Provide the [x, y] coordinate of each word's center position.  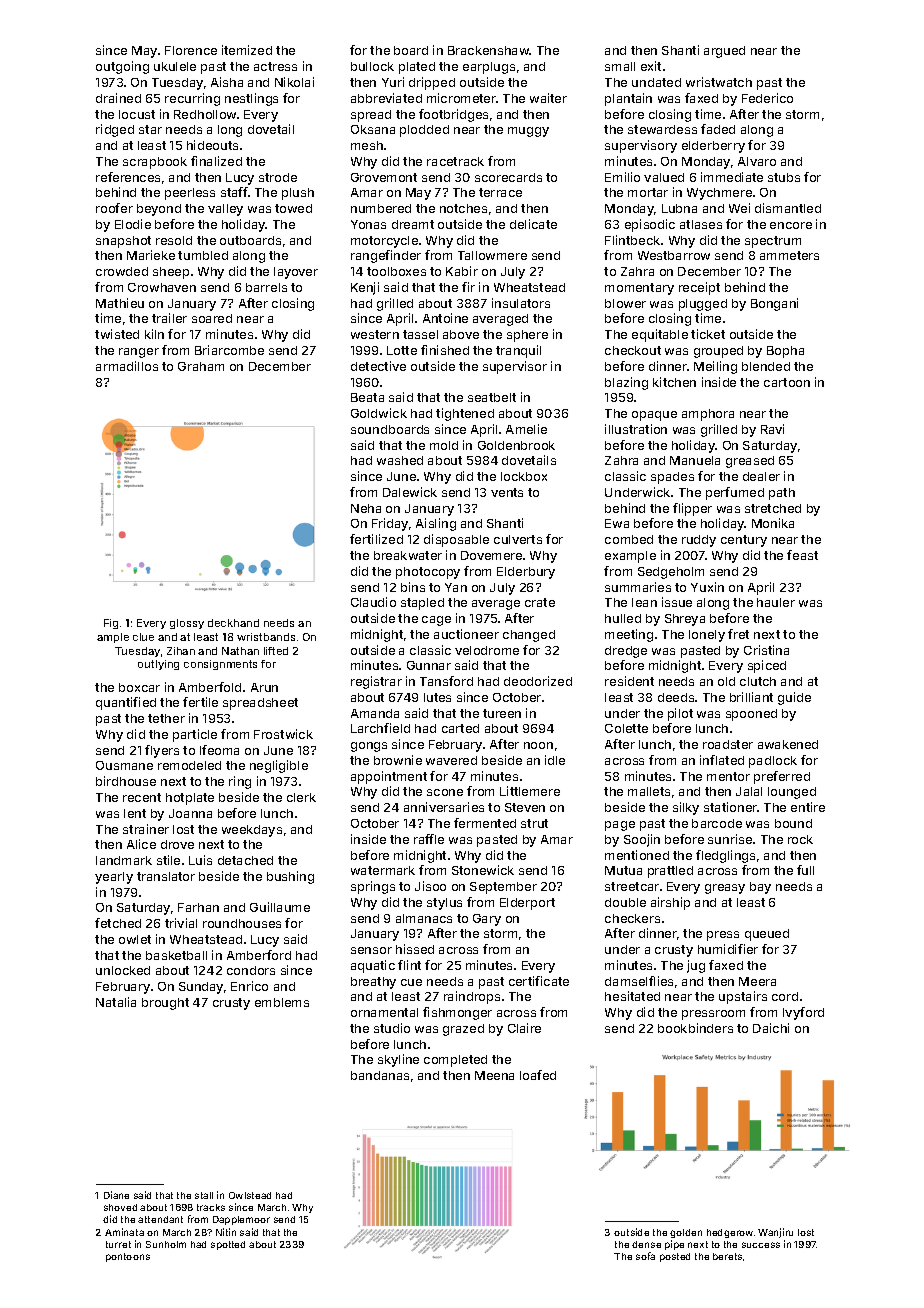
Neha [366, 508]
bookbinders [695, 1028]
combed [629, 539]
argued [724, 52]
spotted [228, 1245]
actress [275, 66]
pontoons [128, 1257]
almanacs [424, 918]
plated [417, 68]
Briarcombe [229, 350]
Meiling [715, 367]
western [375, 334]
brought [165, 1004]
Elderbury [526, 573]
